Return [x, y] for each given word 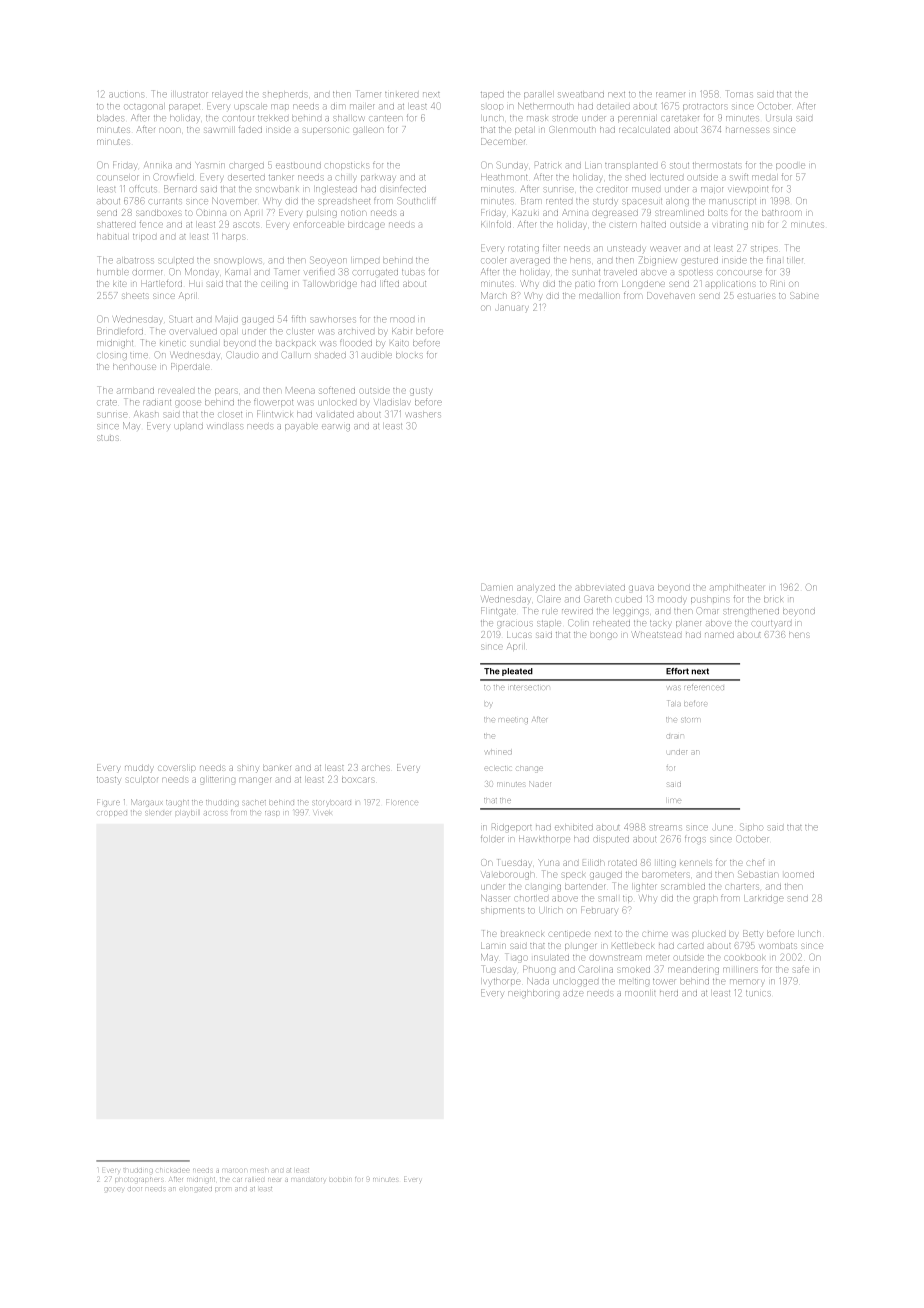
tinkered [401, 94]
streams [666, 827]
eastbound [298, 165]
